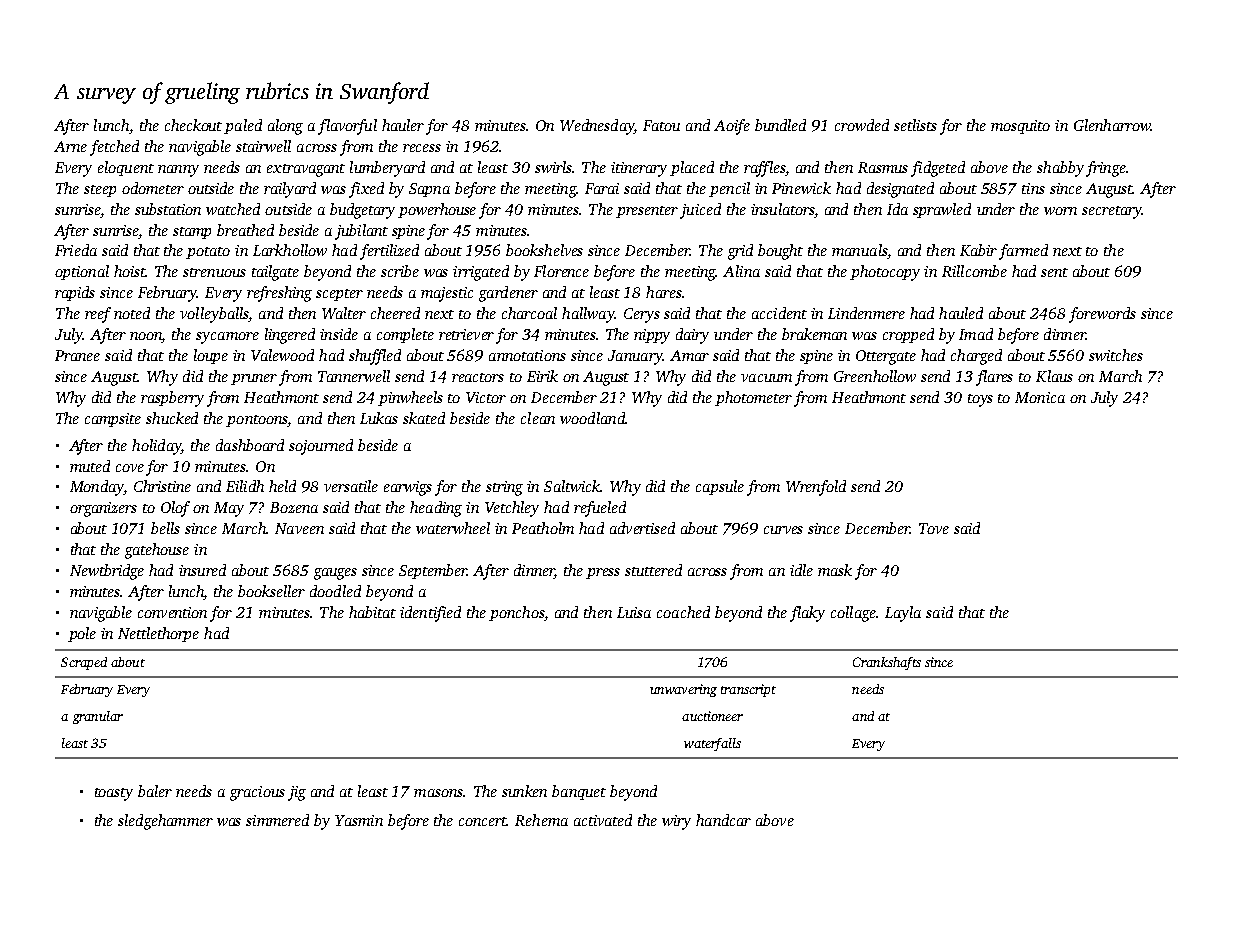 This document has width=1233, height=952. Describe the element at coordinates (297, 793) in the document. I see `jig` at that location.
